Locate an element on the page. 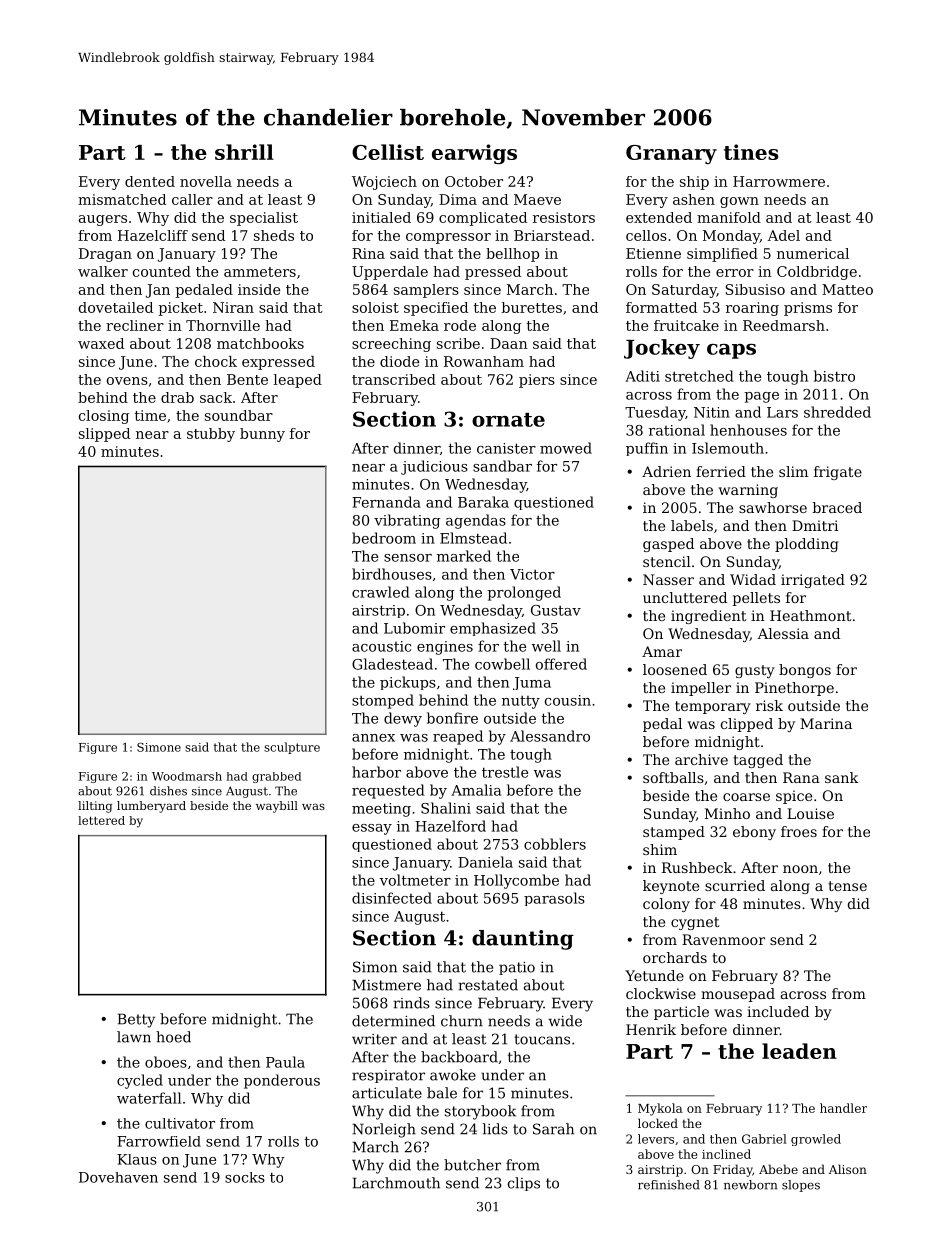 The image size is (952, 1233). sensor is located at coordinates (408, 558).
